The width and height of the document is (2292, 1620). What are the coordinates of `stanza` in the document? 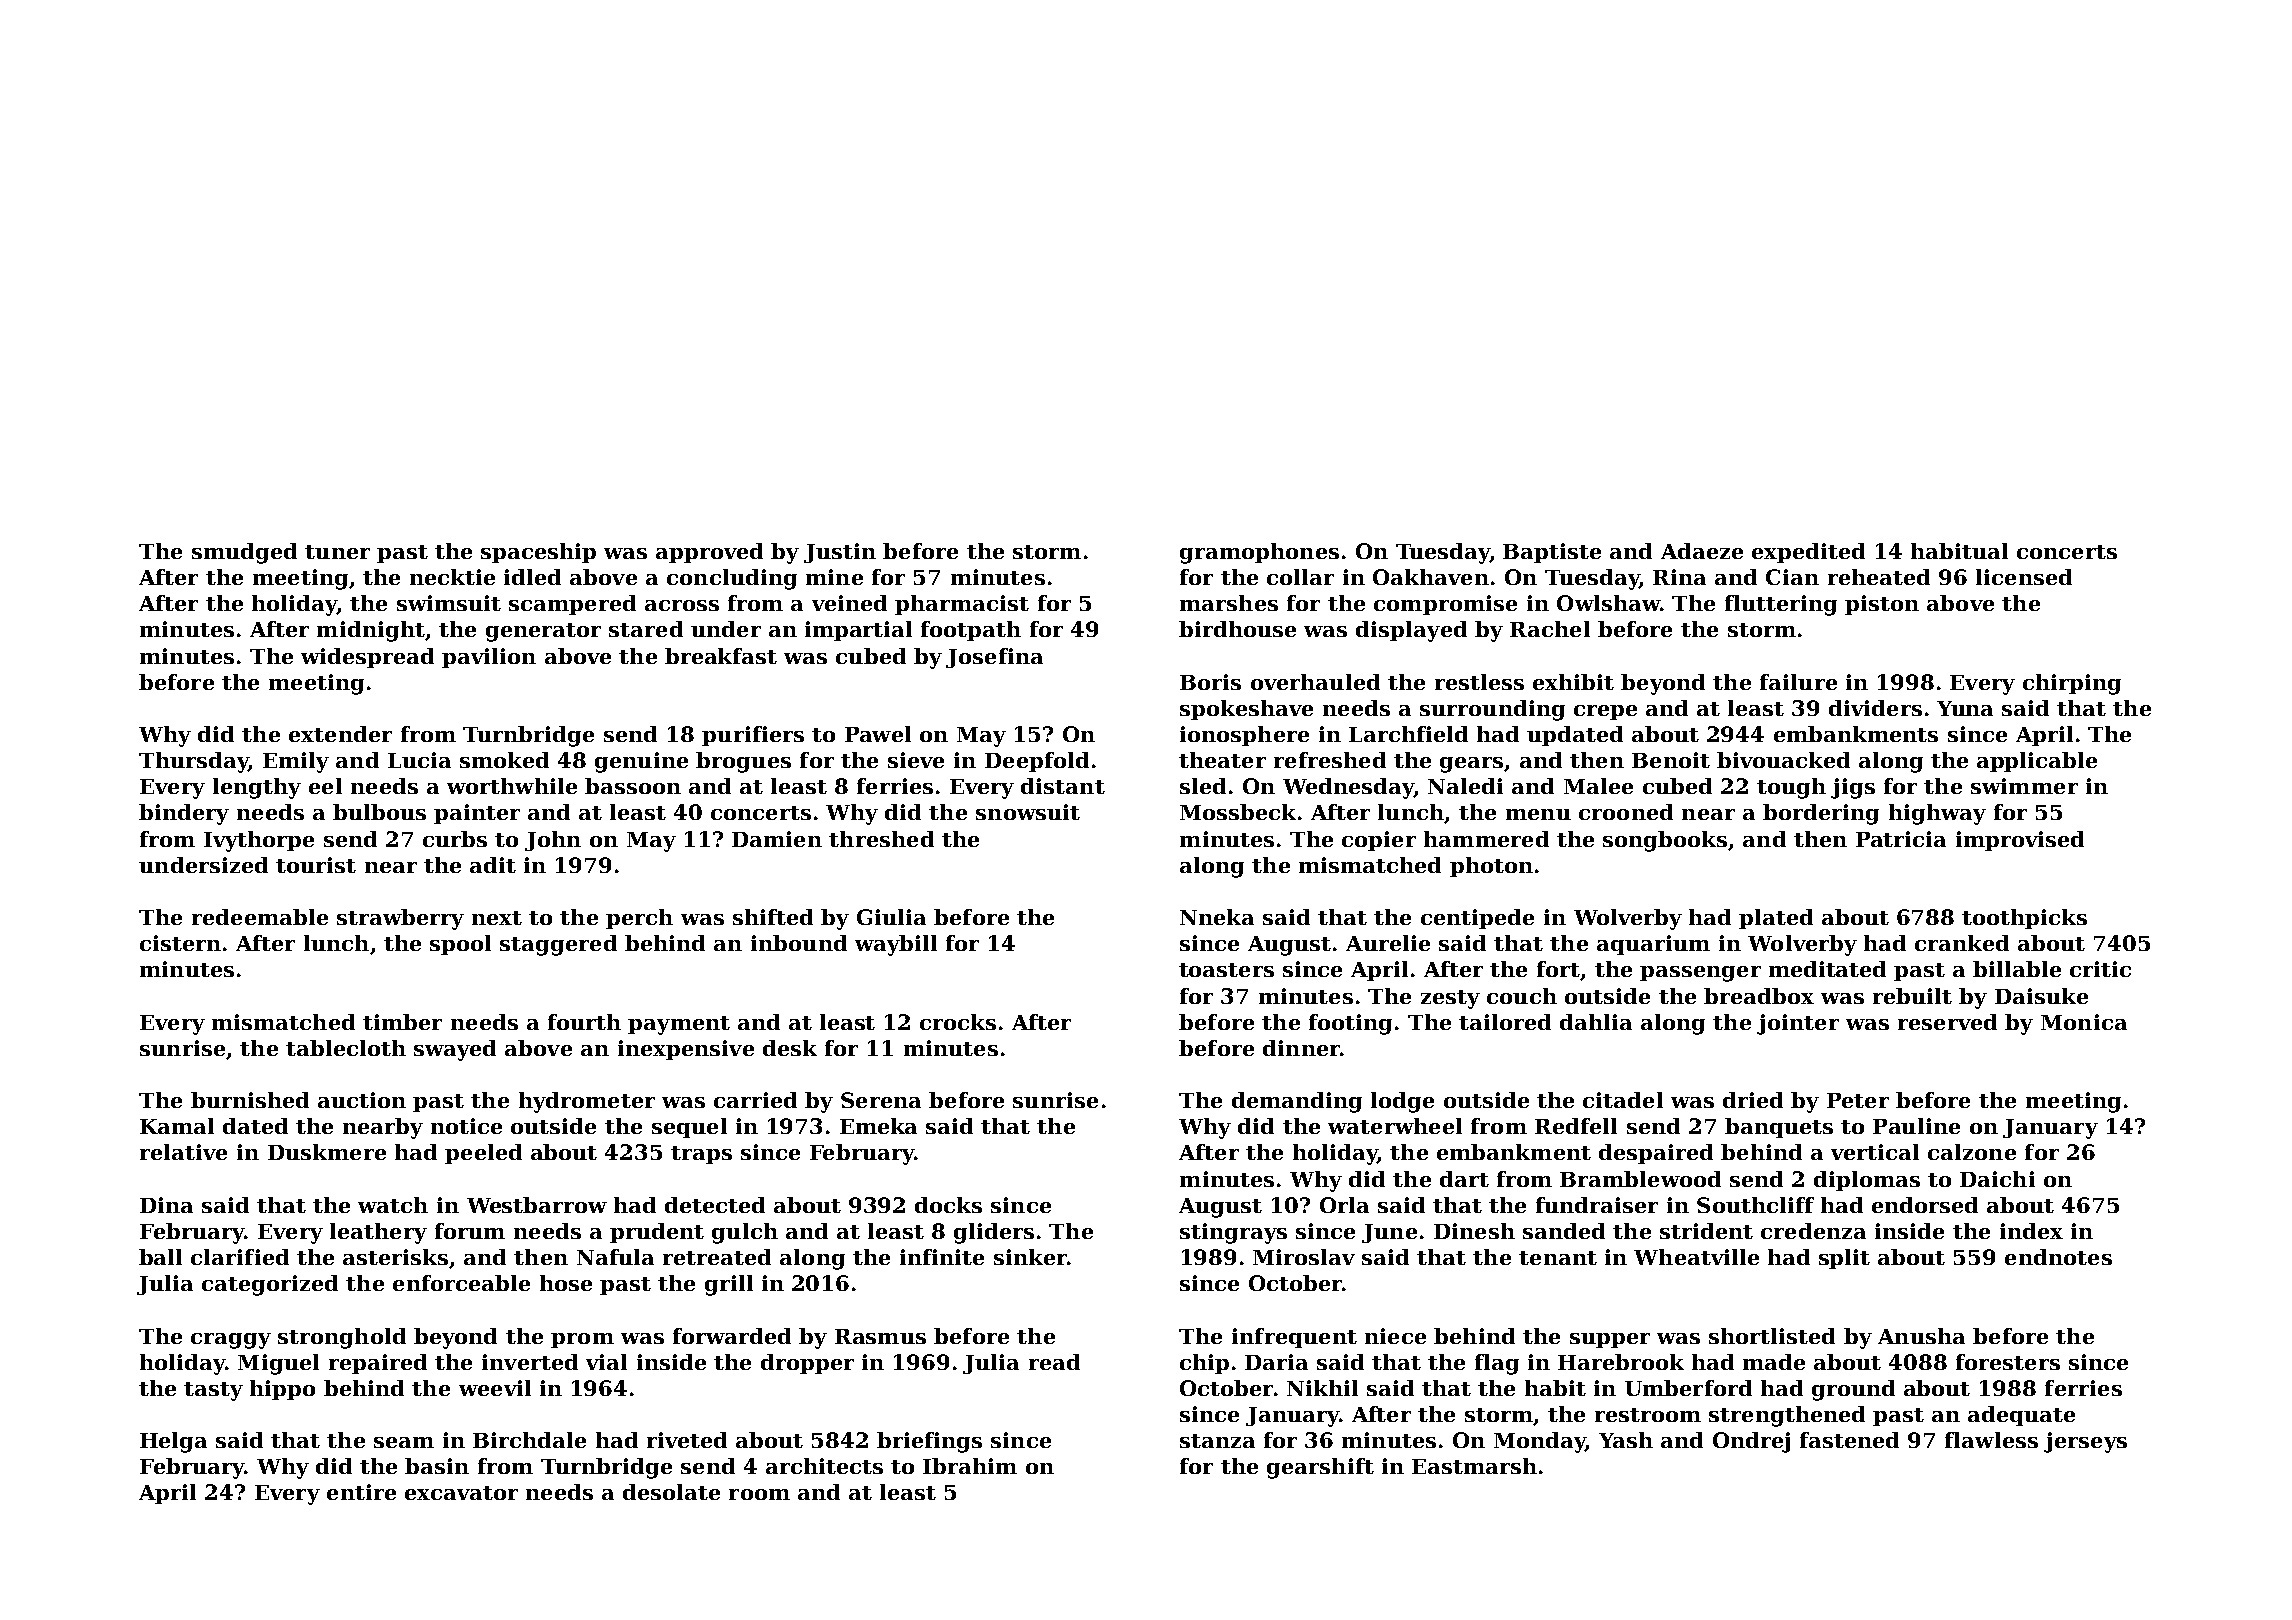 It's located at (1217, 1441).
